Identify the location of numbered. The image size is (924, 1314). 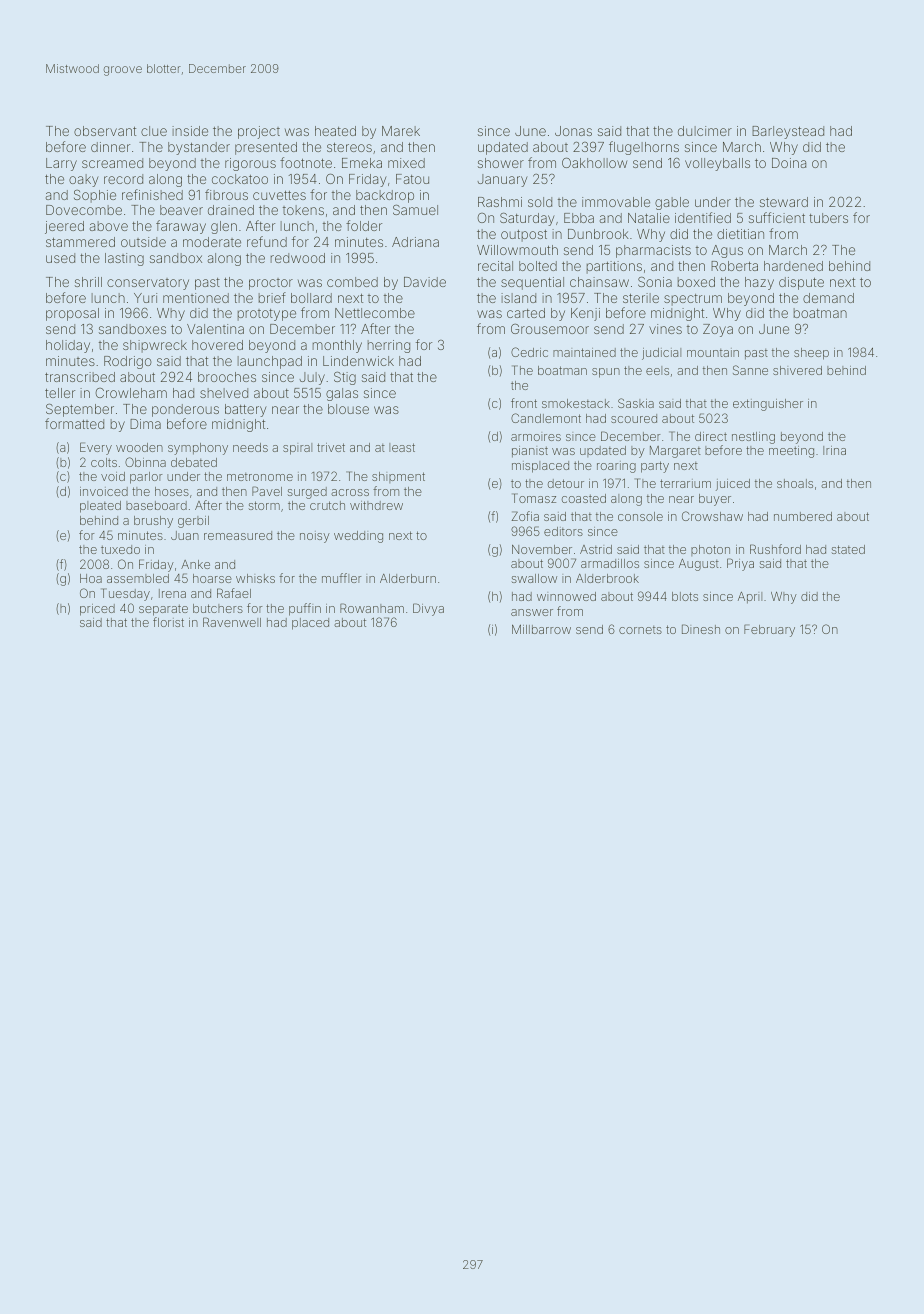
(803, 516).
